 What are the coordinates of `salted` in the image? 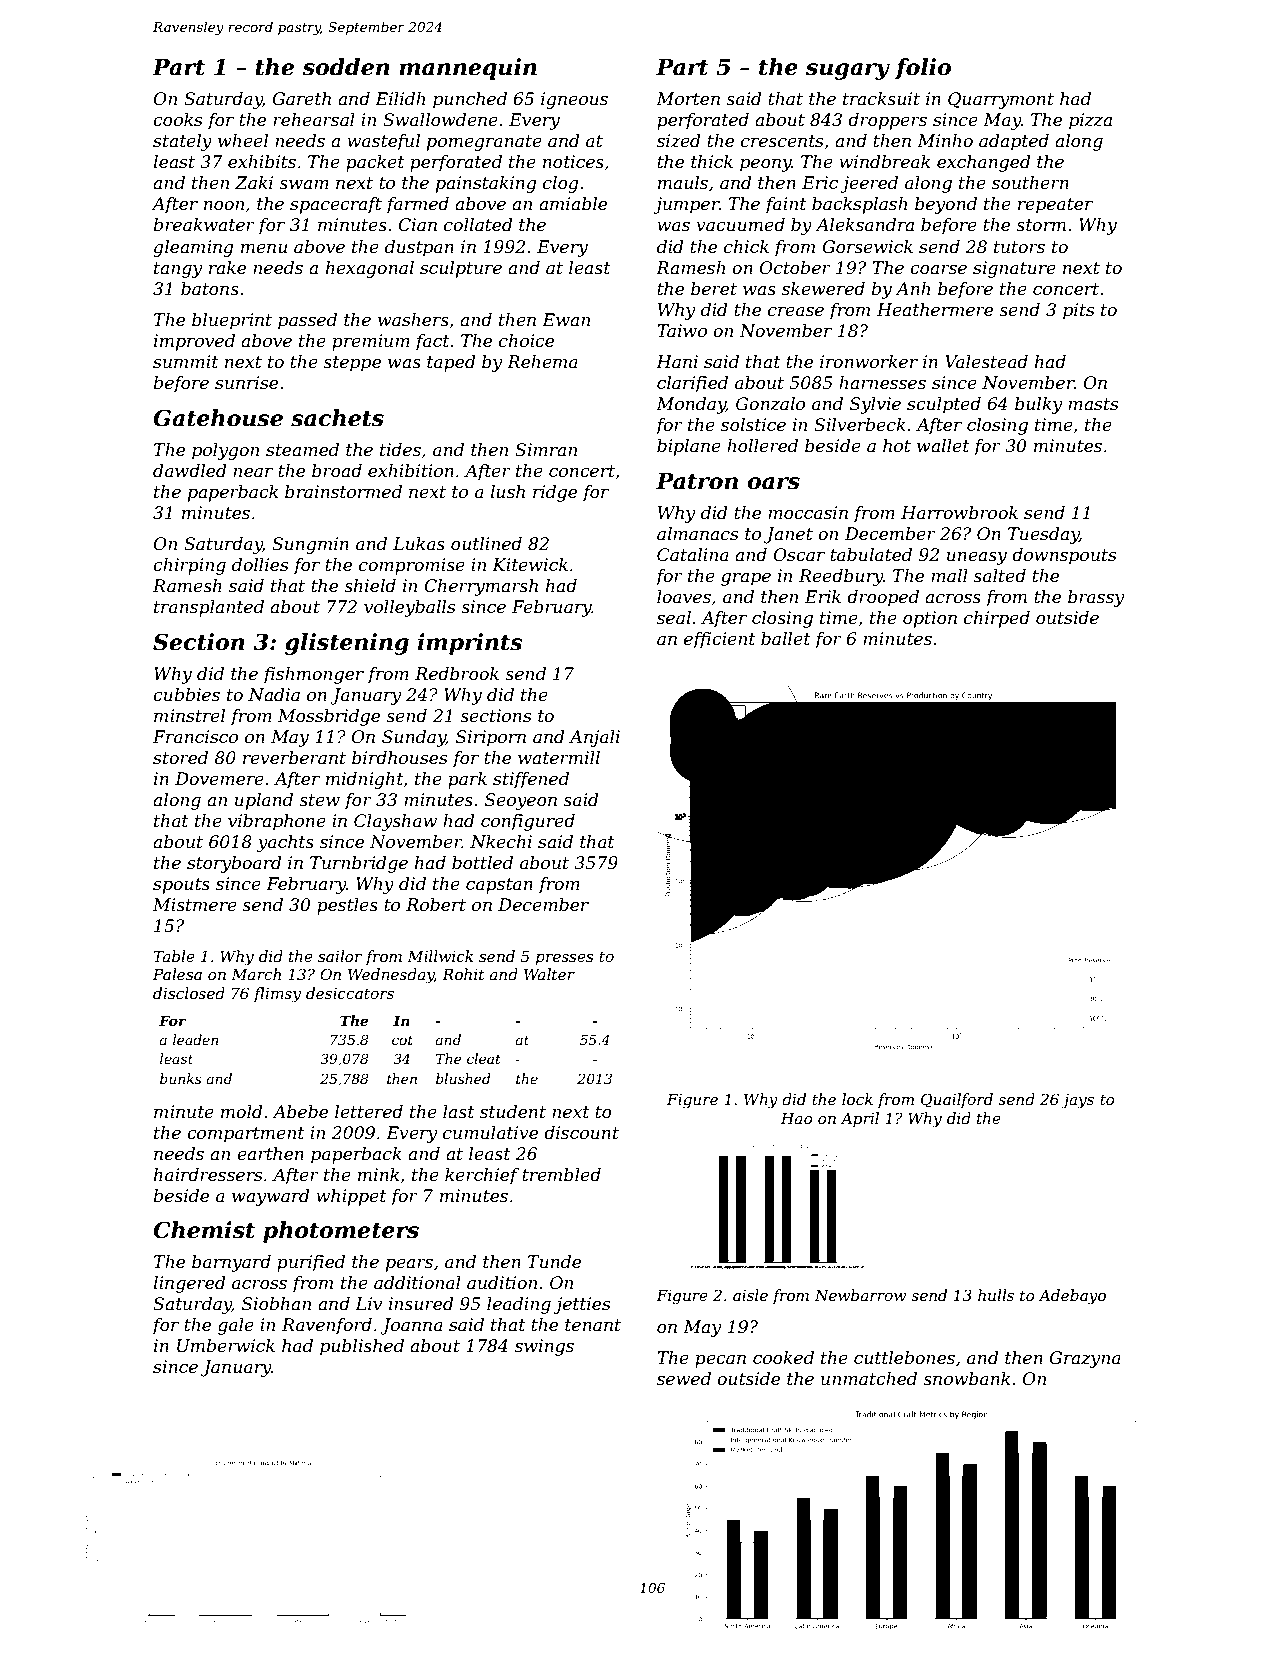 It's located at (999, 576).
